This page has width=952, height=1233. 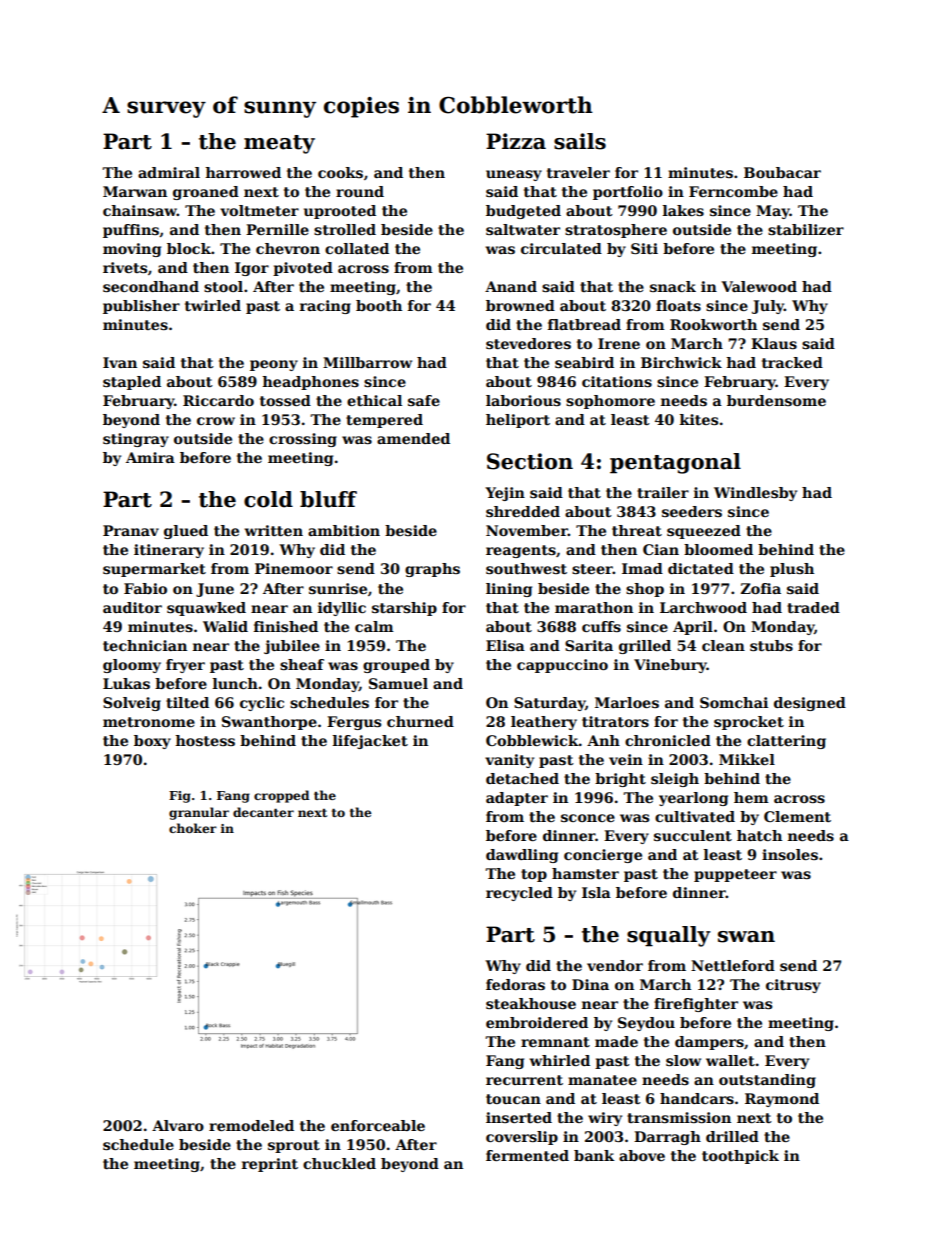 What do you see at coordinates (178, 1125) in the page?
I see `Alvaro` at bounding box center [178, 1125].
